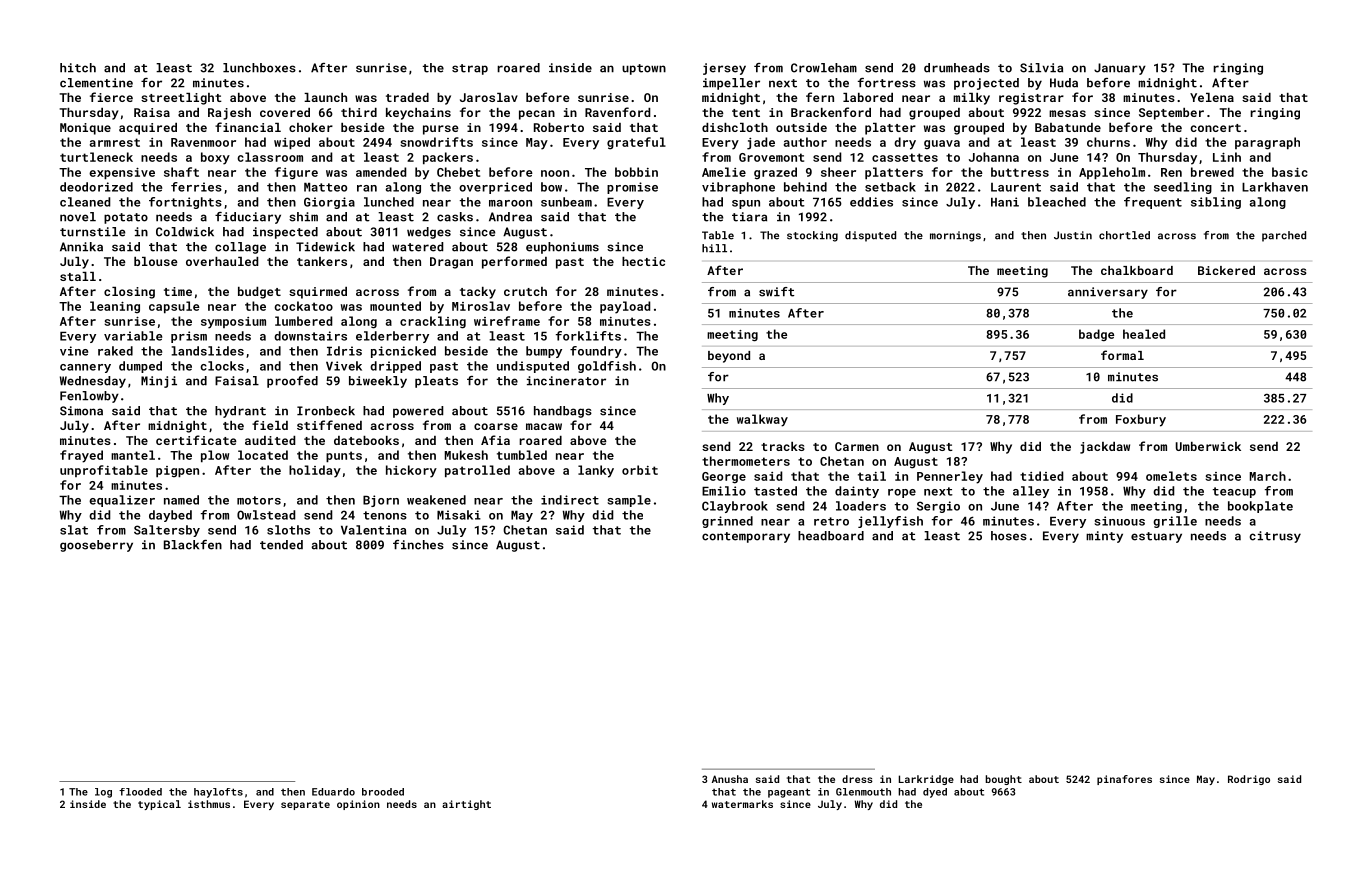 This image has width=1372, height=887. What do you see at coordinates (1041, 68) in the image?
I see `Silvia` at bounding box center [1041, 68].
